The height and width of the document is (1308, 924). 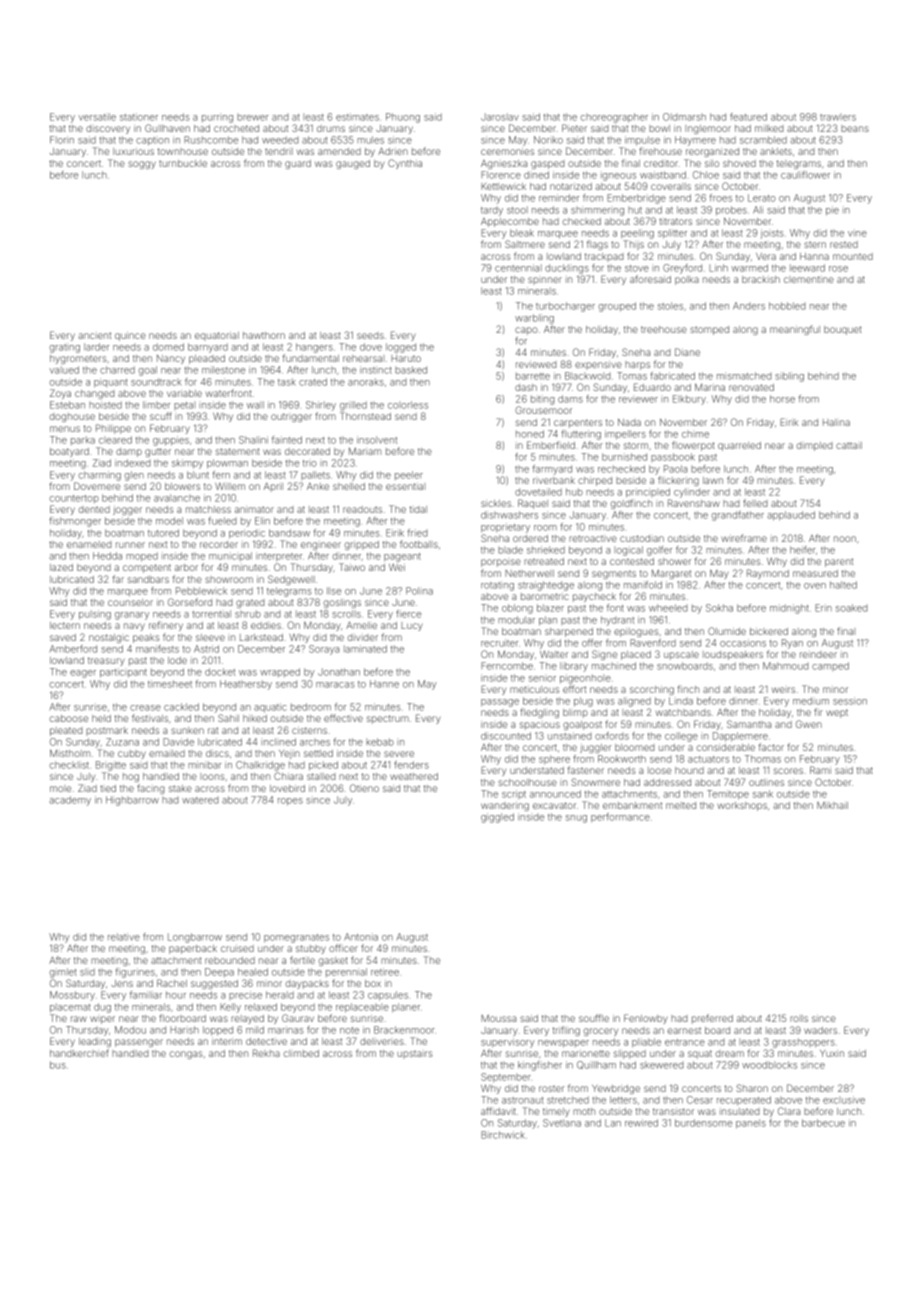 I want to click on noon, so click(x=845, y=539).
